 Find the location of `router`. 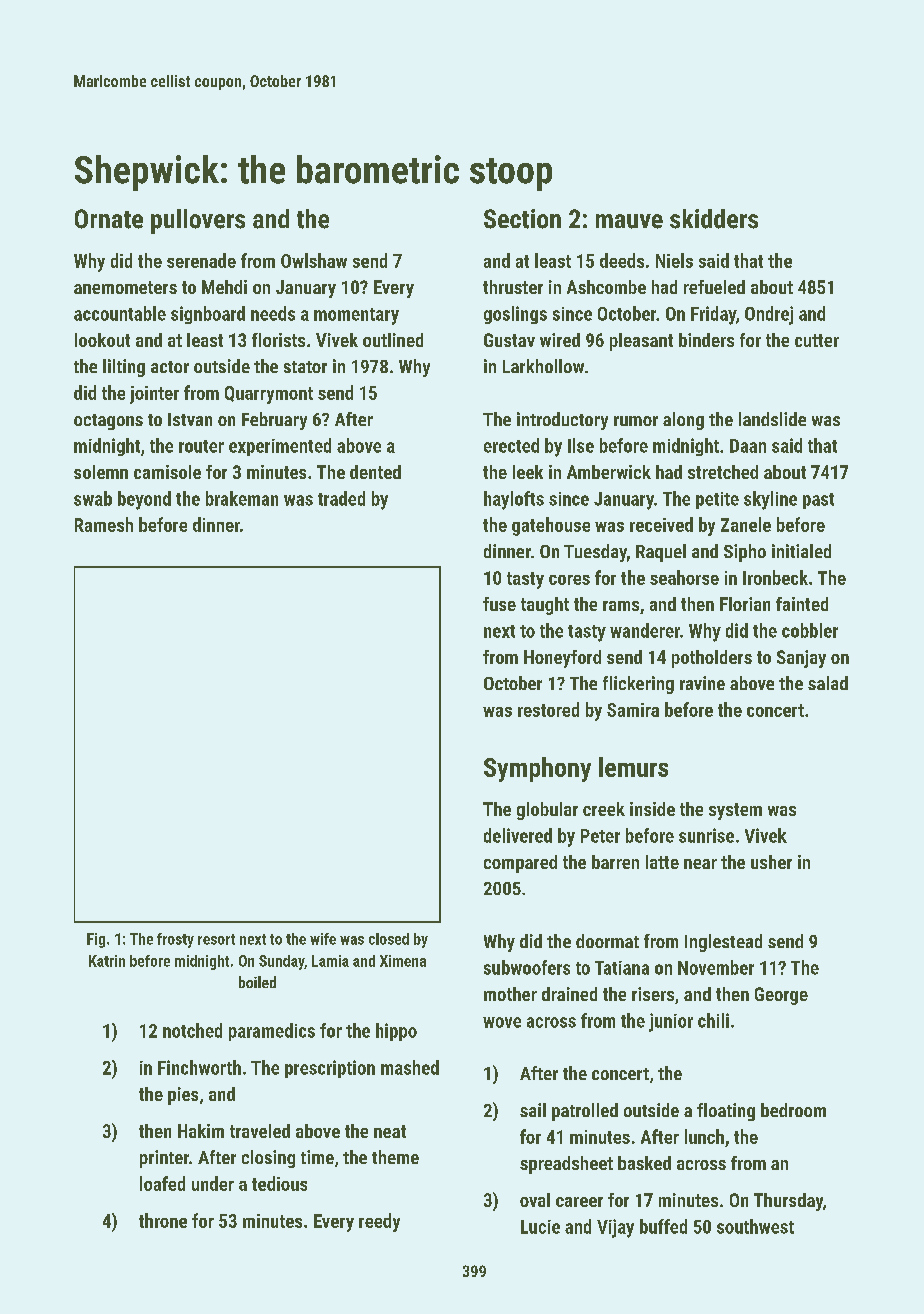

router is located at coordinates (201, 446).
